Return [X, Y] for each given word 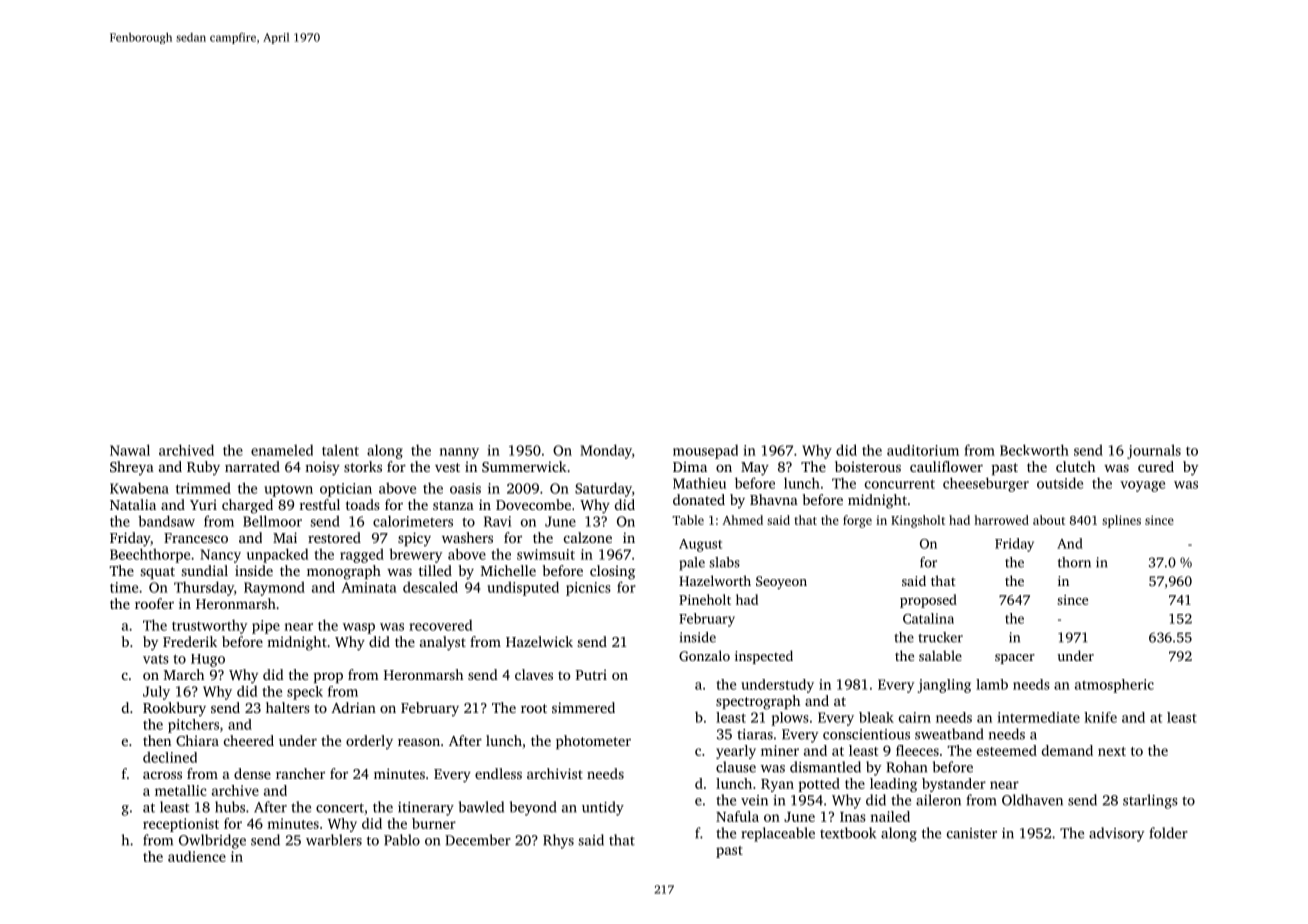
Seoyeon [781, 582]
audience [197, 856]
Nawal [130, 450]
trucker [940, 637]
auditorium [923, 450]
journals [1154, 451]
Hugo [208, 660]
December [478, 840]
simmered [583, 707]
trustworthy [210, 626]
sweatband [949, 734]
